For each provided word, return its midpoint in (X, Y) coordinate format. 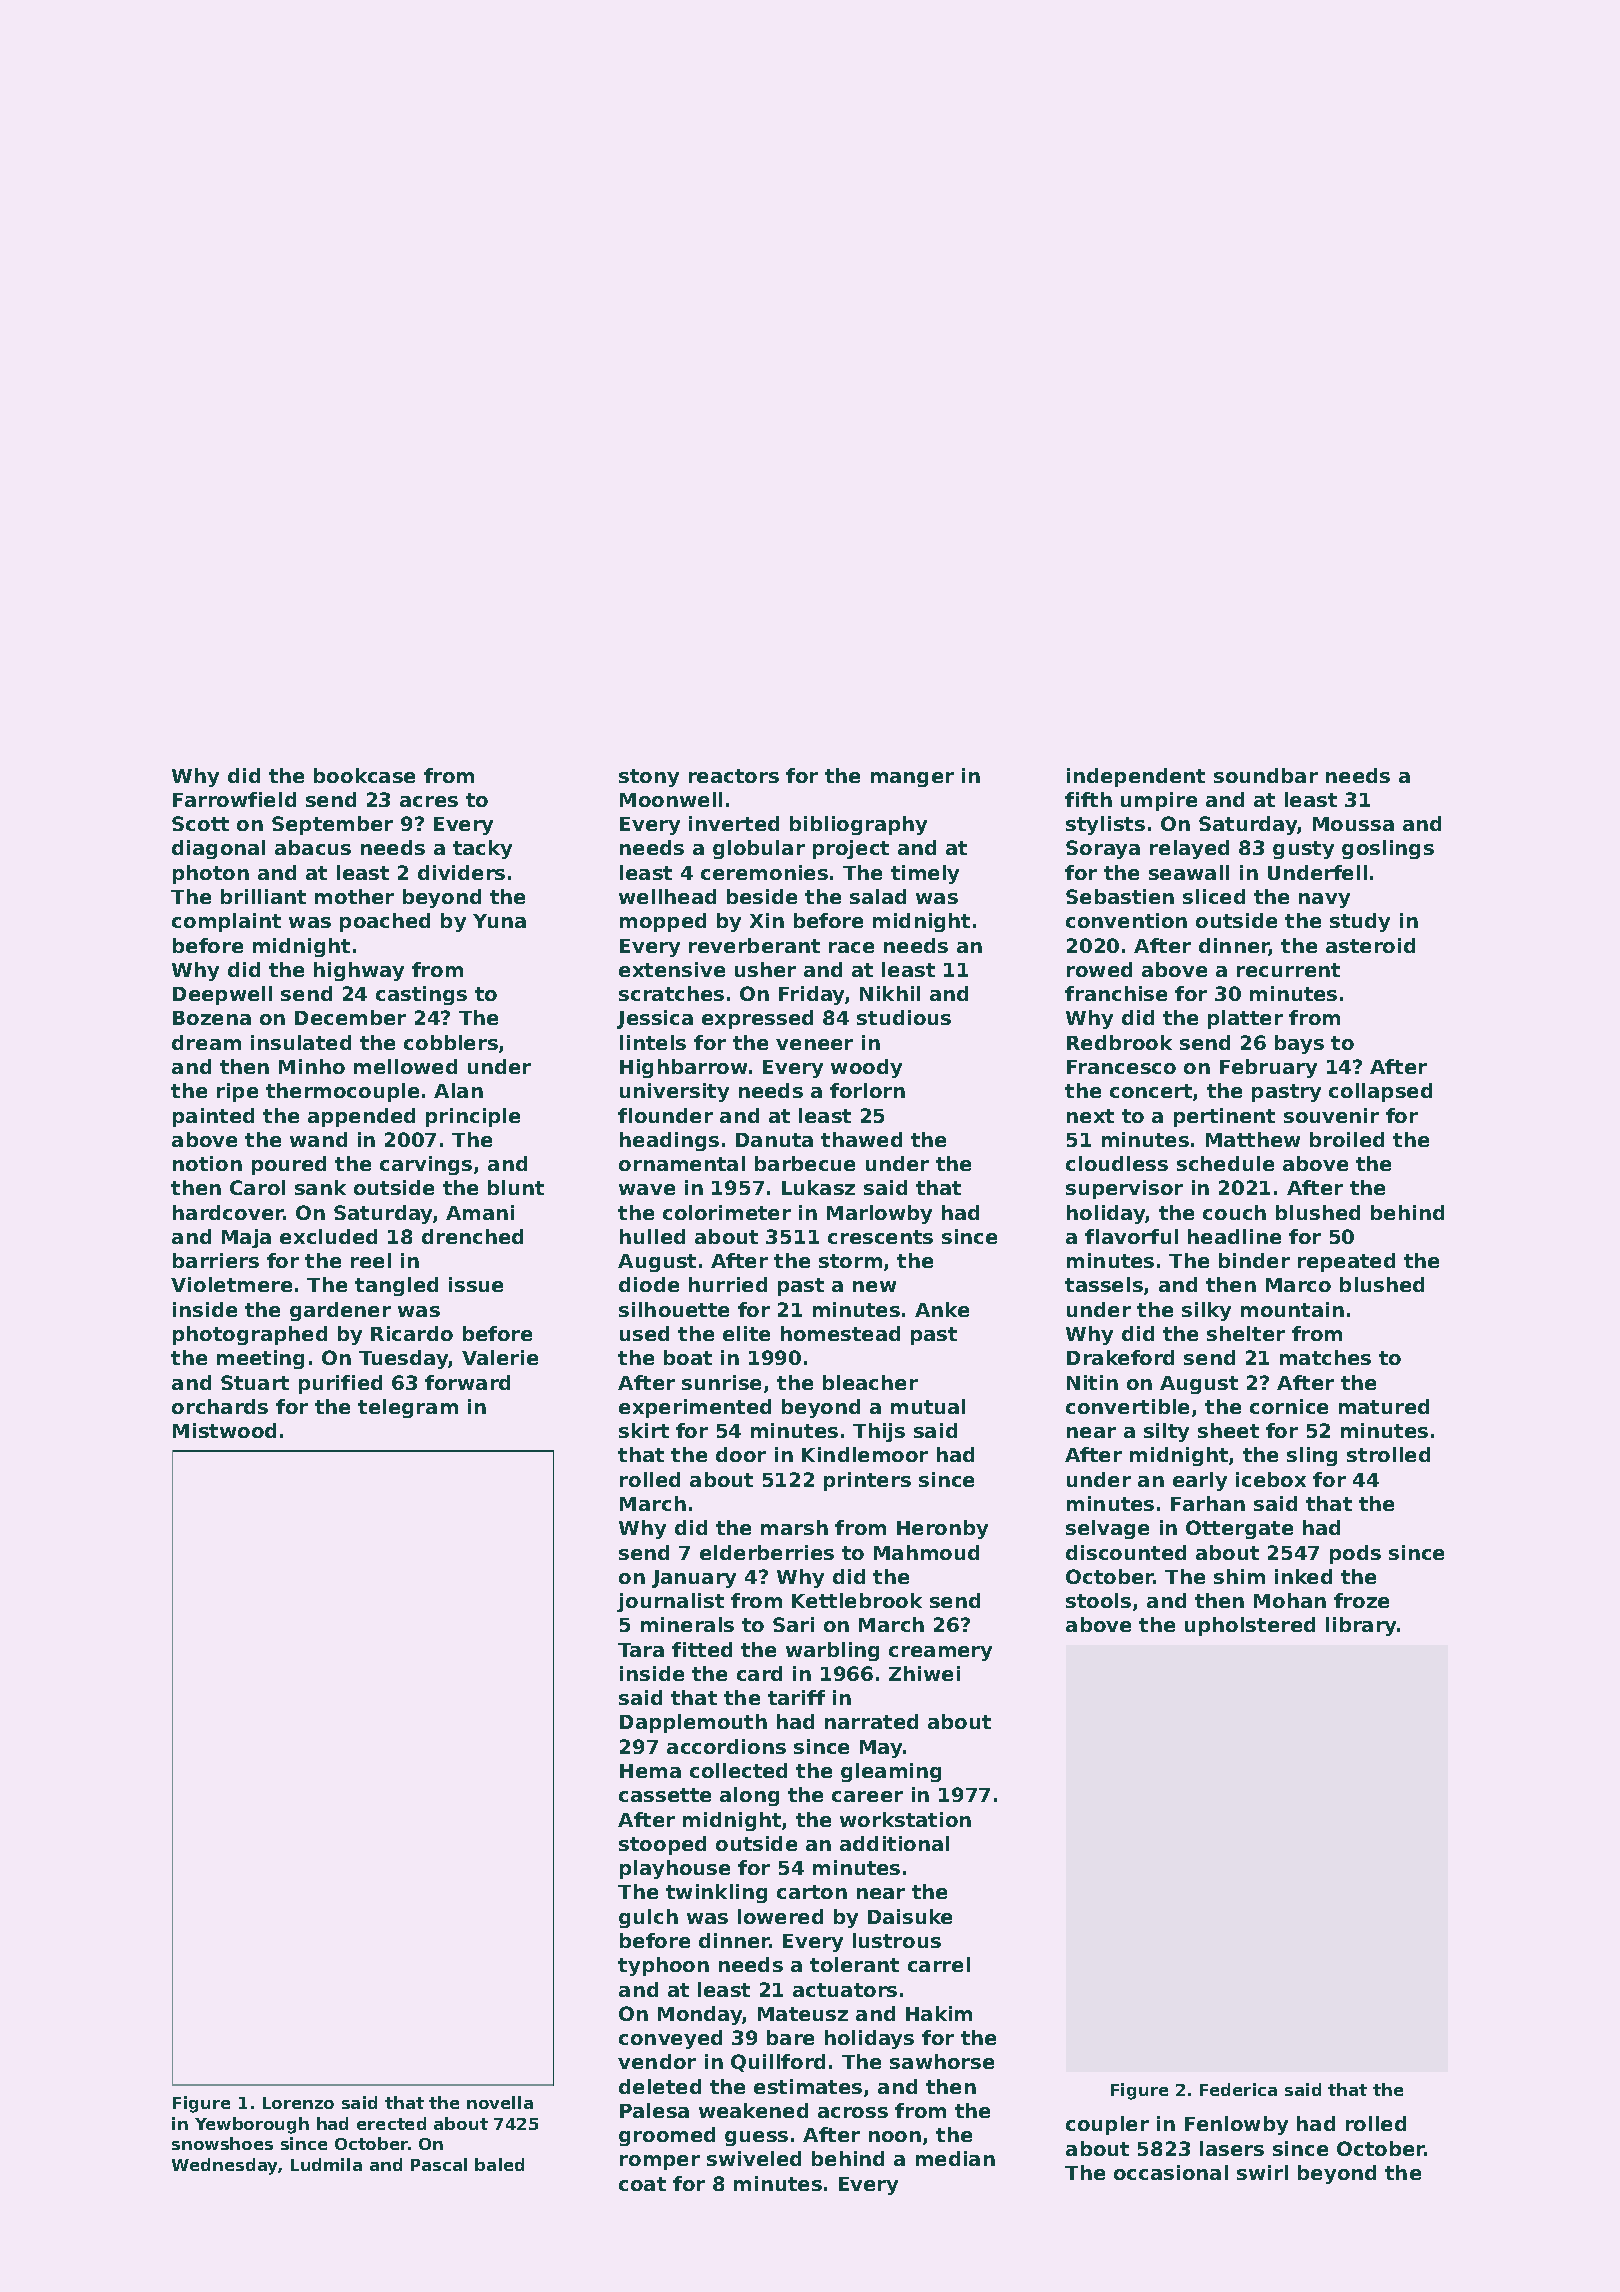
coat (642, 2184)
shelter (1246, 1333)
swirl (1262, 2172)
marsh (794, 1527)
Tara (641, 1650)
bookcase (364, 775)
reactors (734, 776)
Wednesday (224, 2166)
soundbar (1266, 775)
